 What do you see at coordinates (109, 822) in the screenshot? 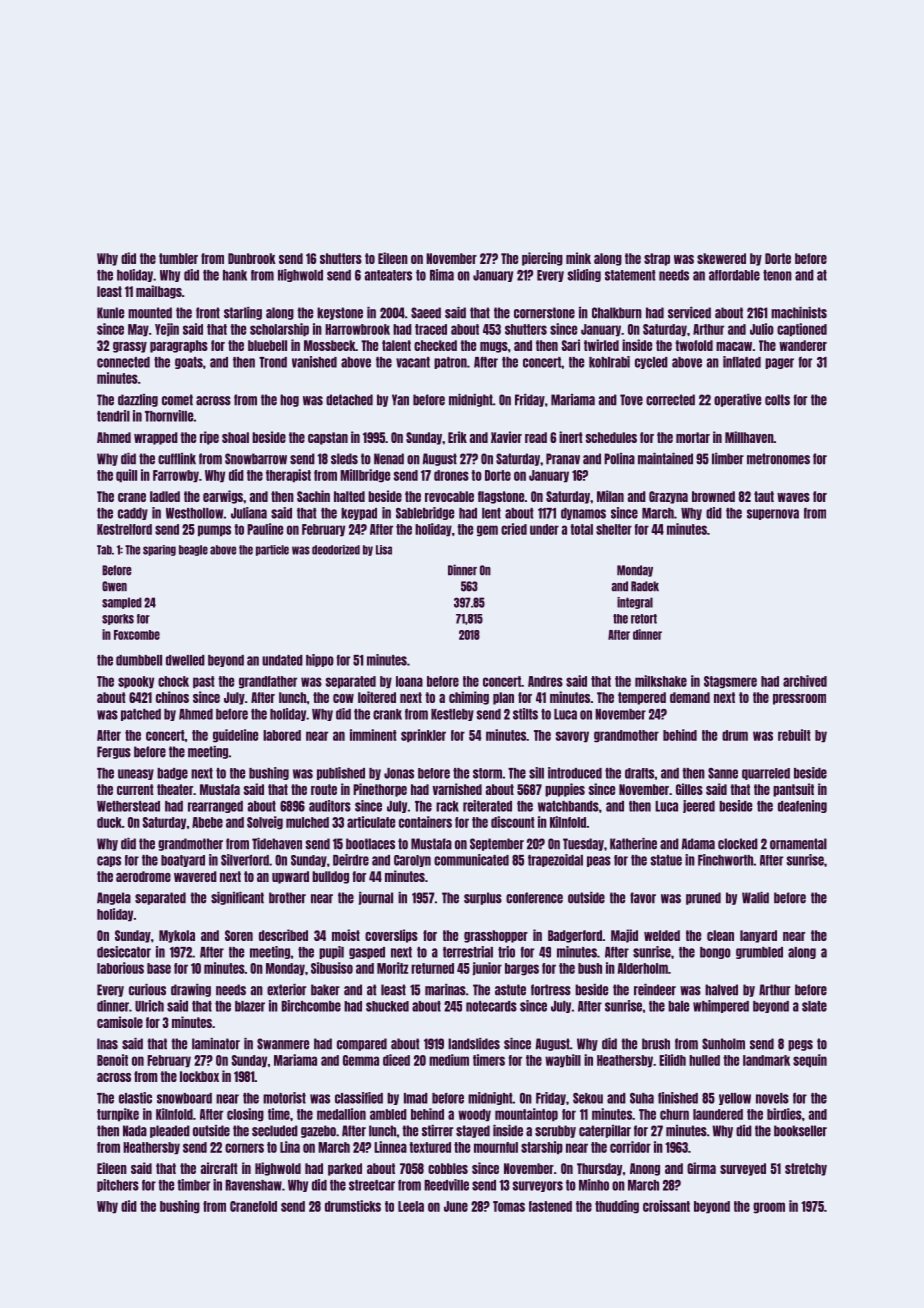
I see `duck` at bounding box center [109, 822].
